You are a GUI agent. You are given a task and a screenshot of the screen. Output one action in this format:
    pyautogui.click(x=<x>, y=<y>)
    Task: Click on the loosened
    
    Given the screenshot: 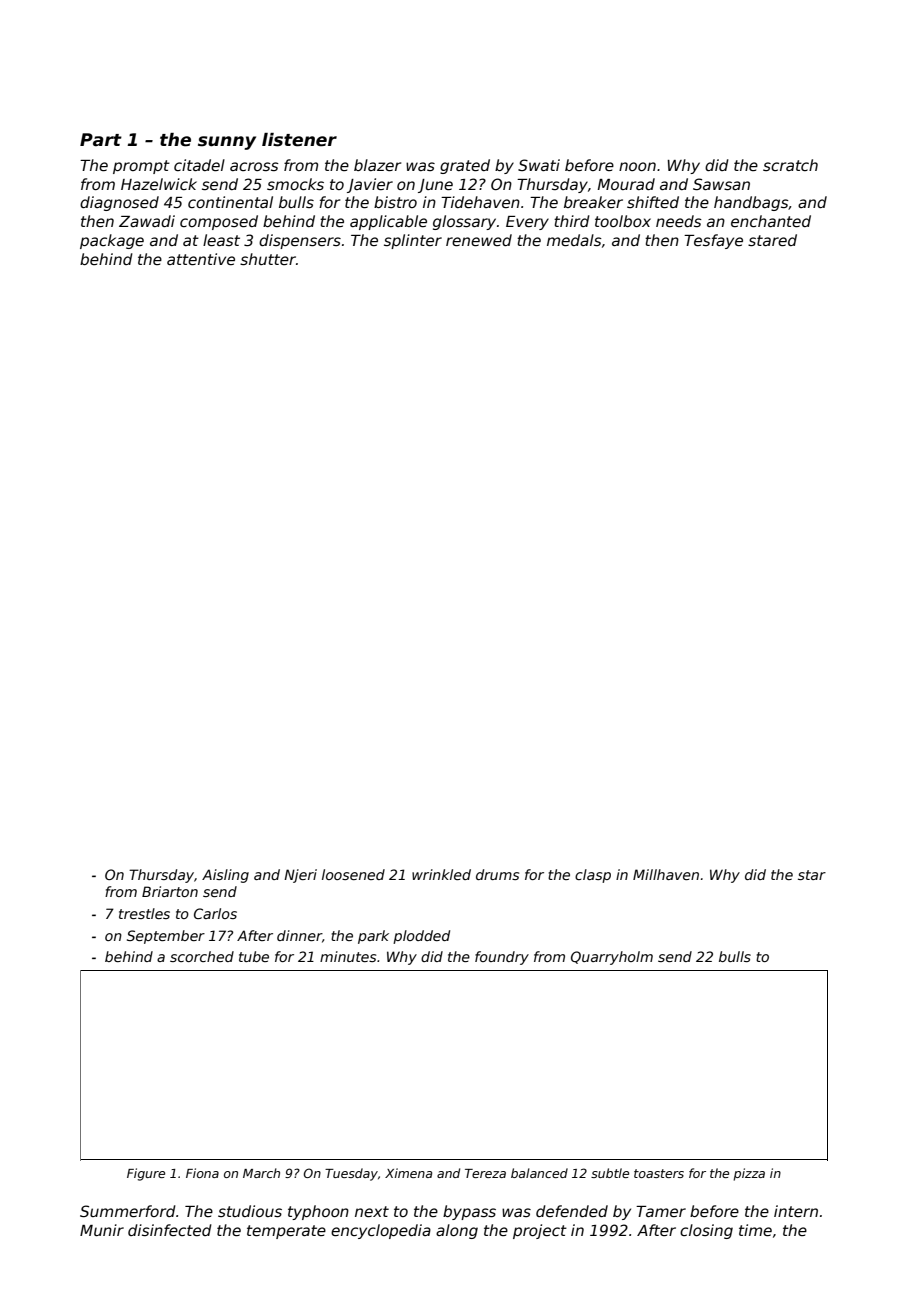 What is the action you would take?
    pyautogui.click(x=353, y=874)
